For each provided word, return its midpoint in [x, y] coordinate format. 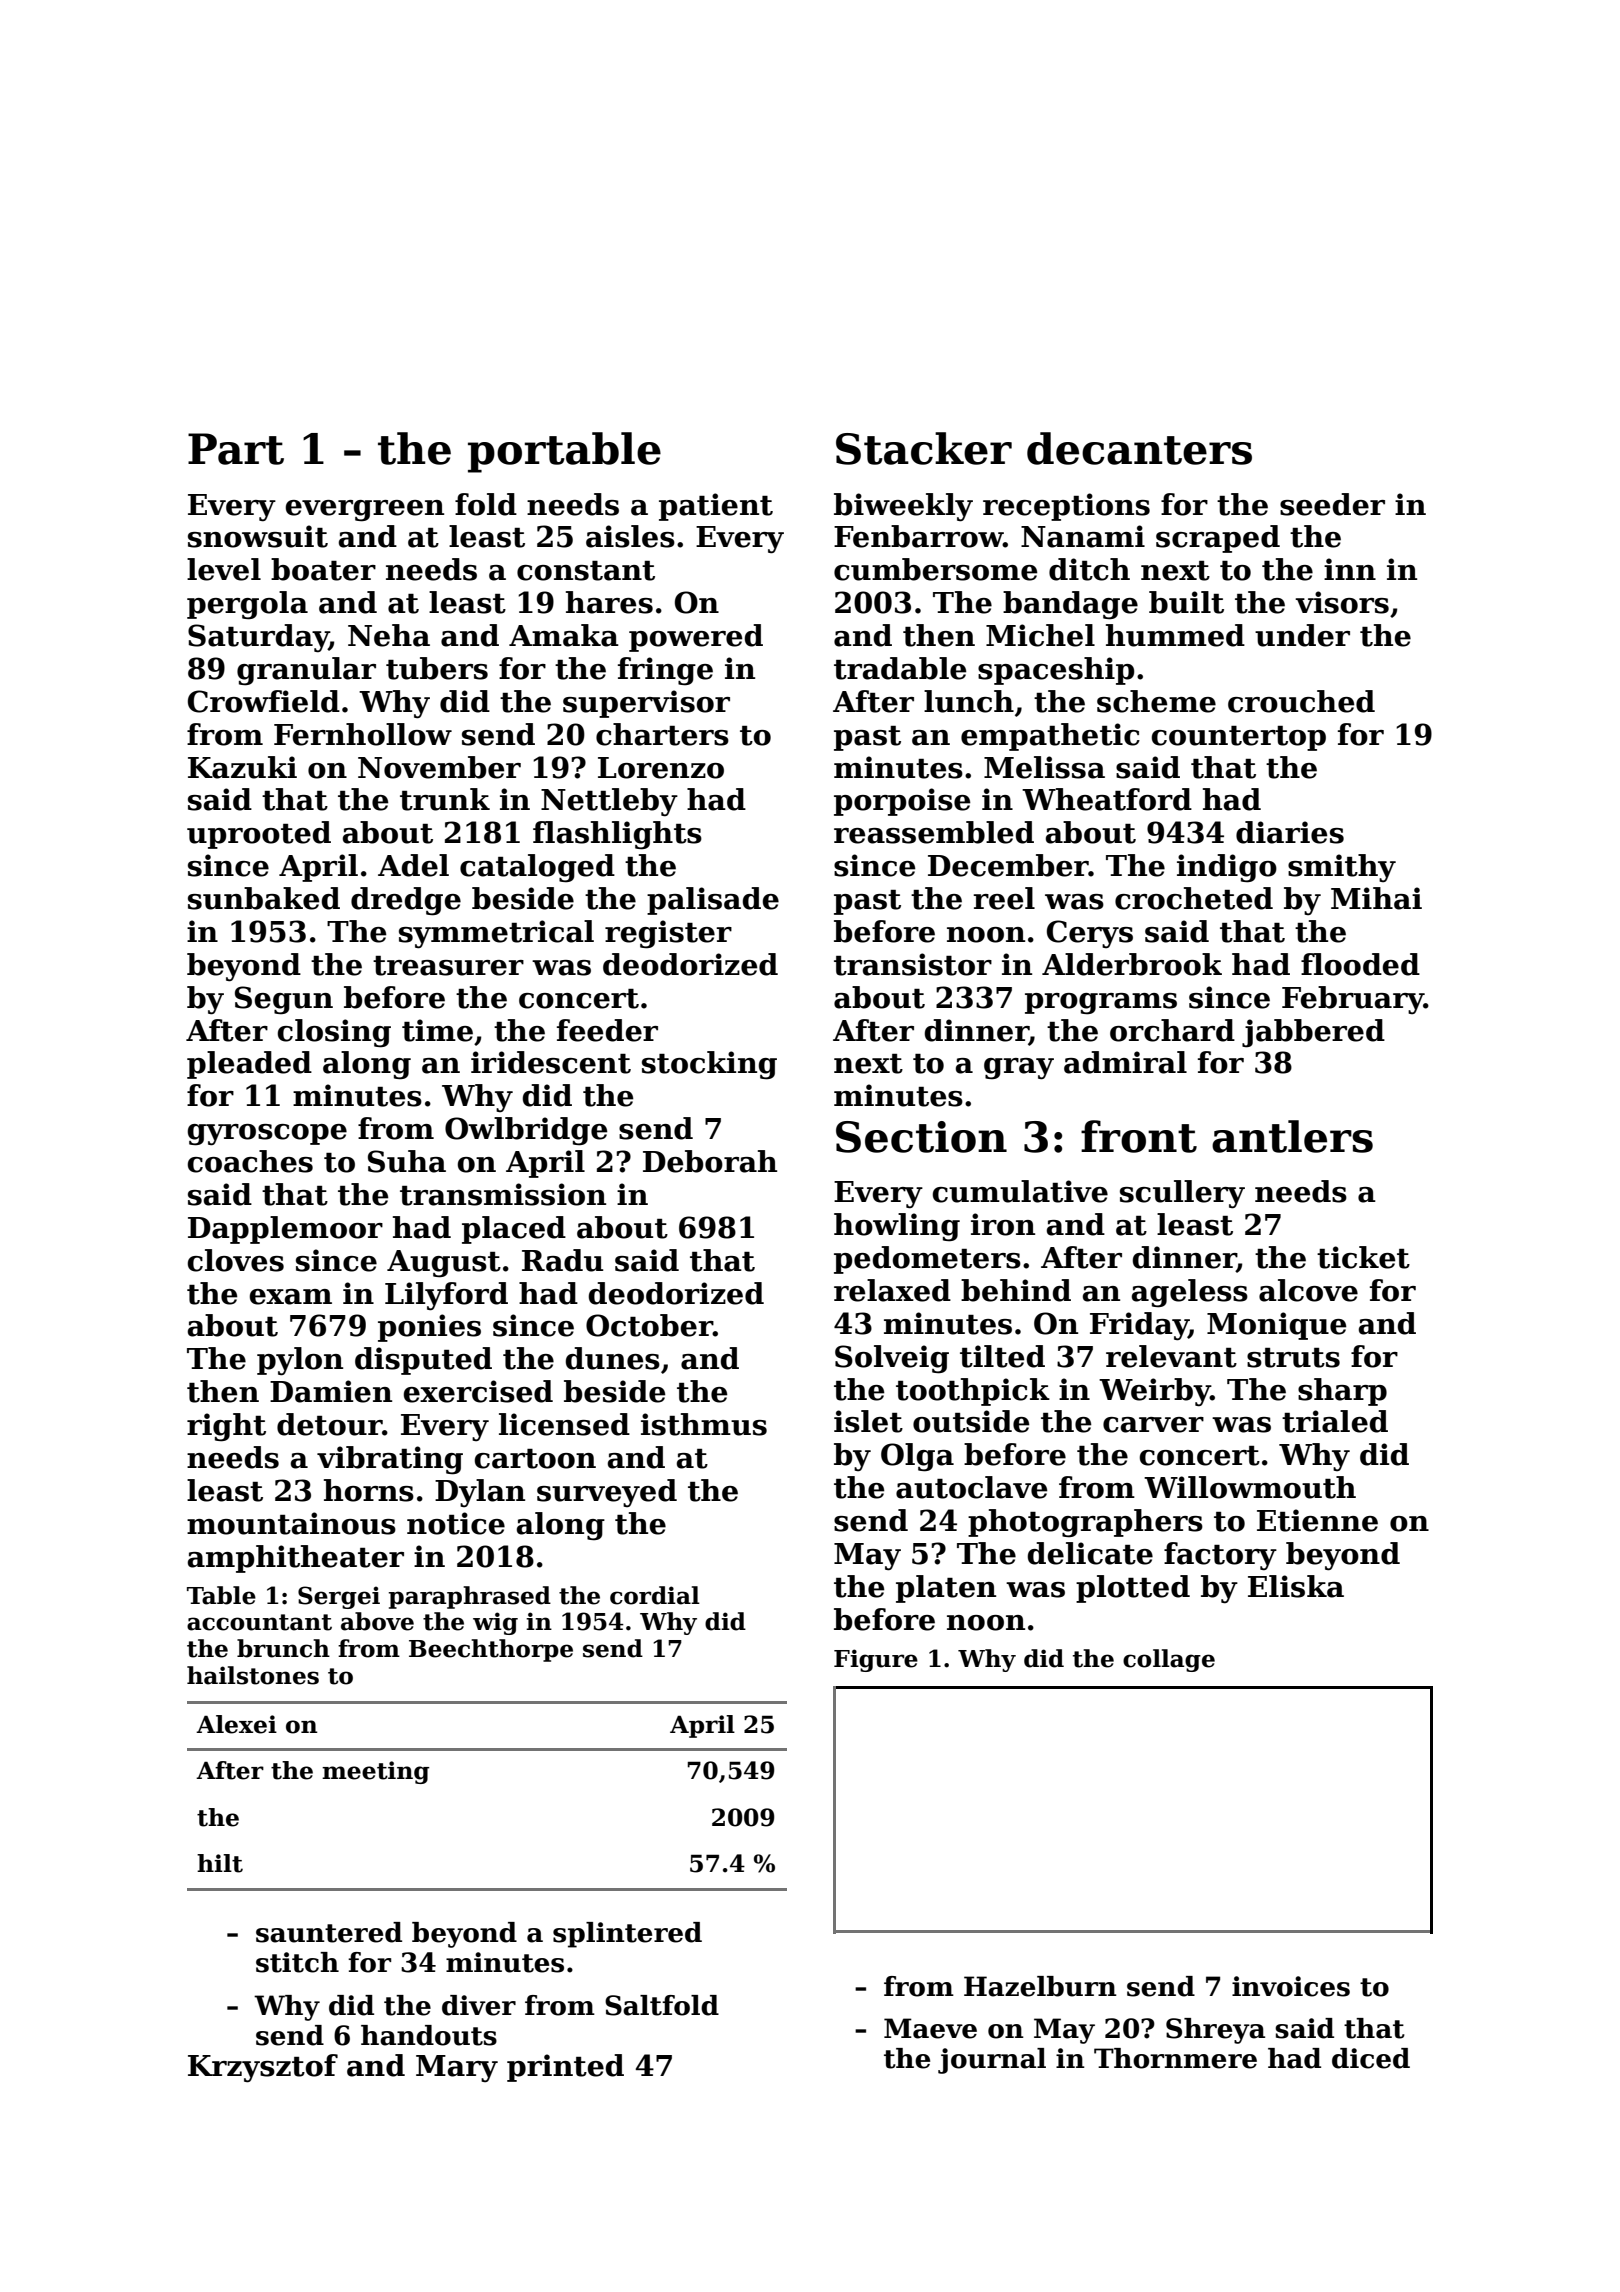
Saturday [258, 638]
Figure [876, 1660]
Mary [457, 2068]
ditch [1089, 569]
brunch [283, 1648]
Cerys [1090, 934]
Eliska [1296, 1586]
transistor [913, 964]
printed [565, 2068]
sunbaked [264, 898]
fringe [665, 671]
